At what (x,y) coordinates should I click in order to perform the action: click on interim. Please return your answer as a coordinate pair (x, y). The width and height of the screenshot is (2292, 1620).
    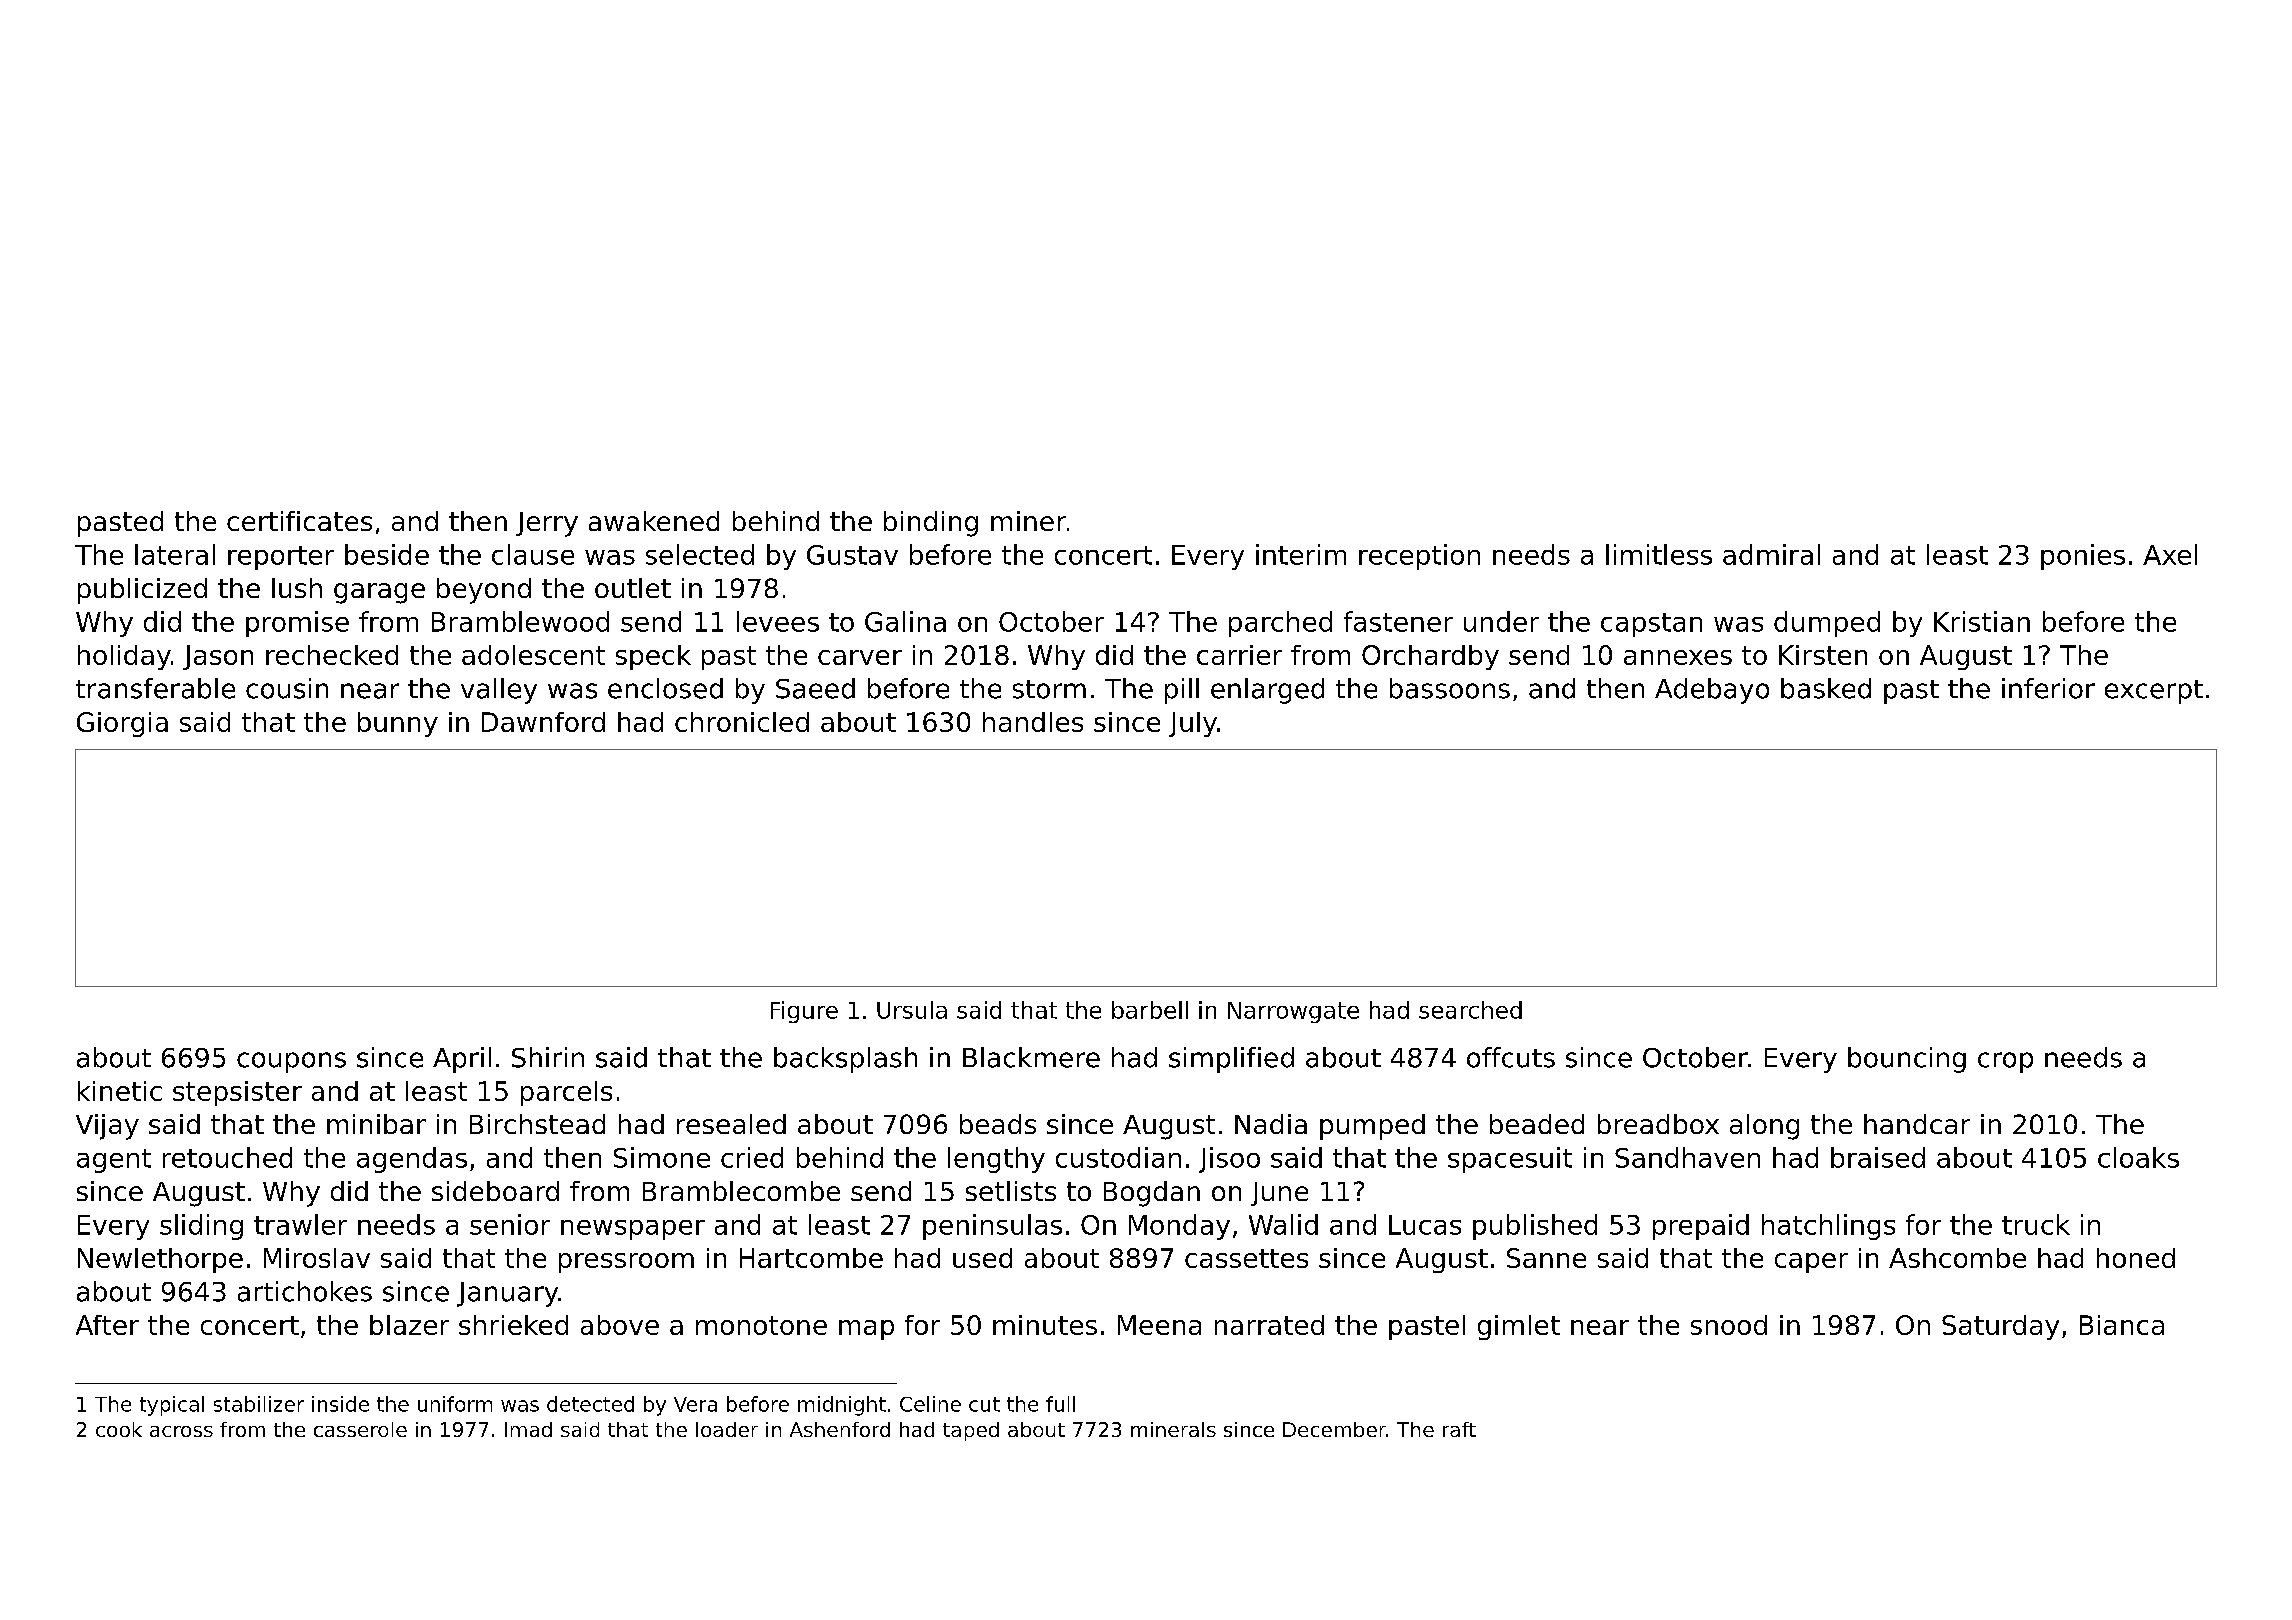
    Looking at the image, I should click on (1301, 554).
